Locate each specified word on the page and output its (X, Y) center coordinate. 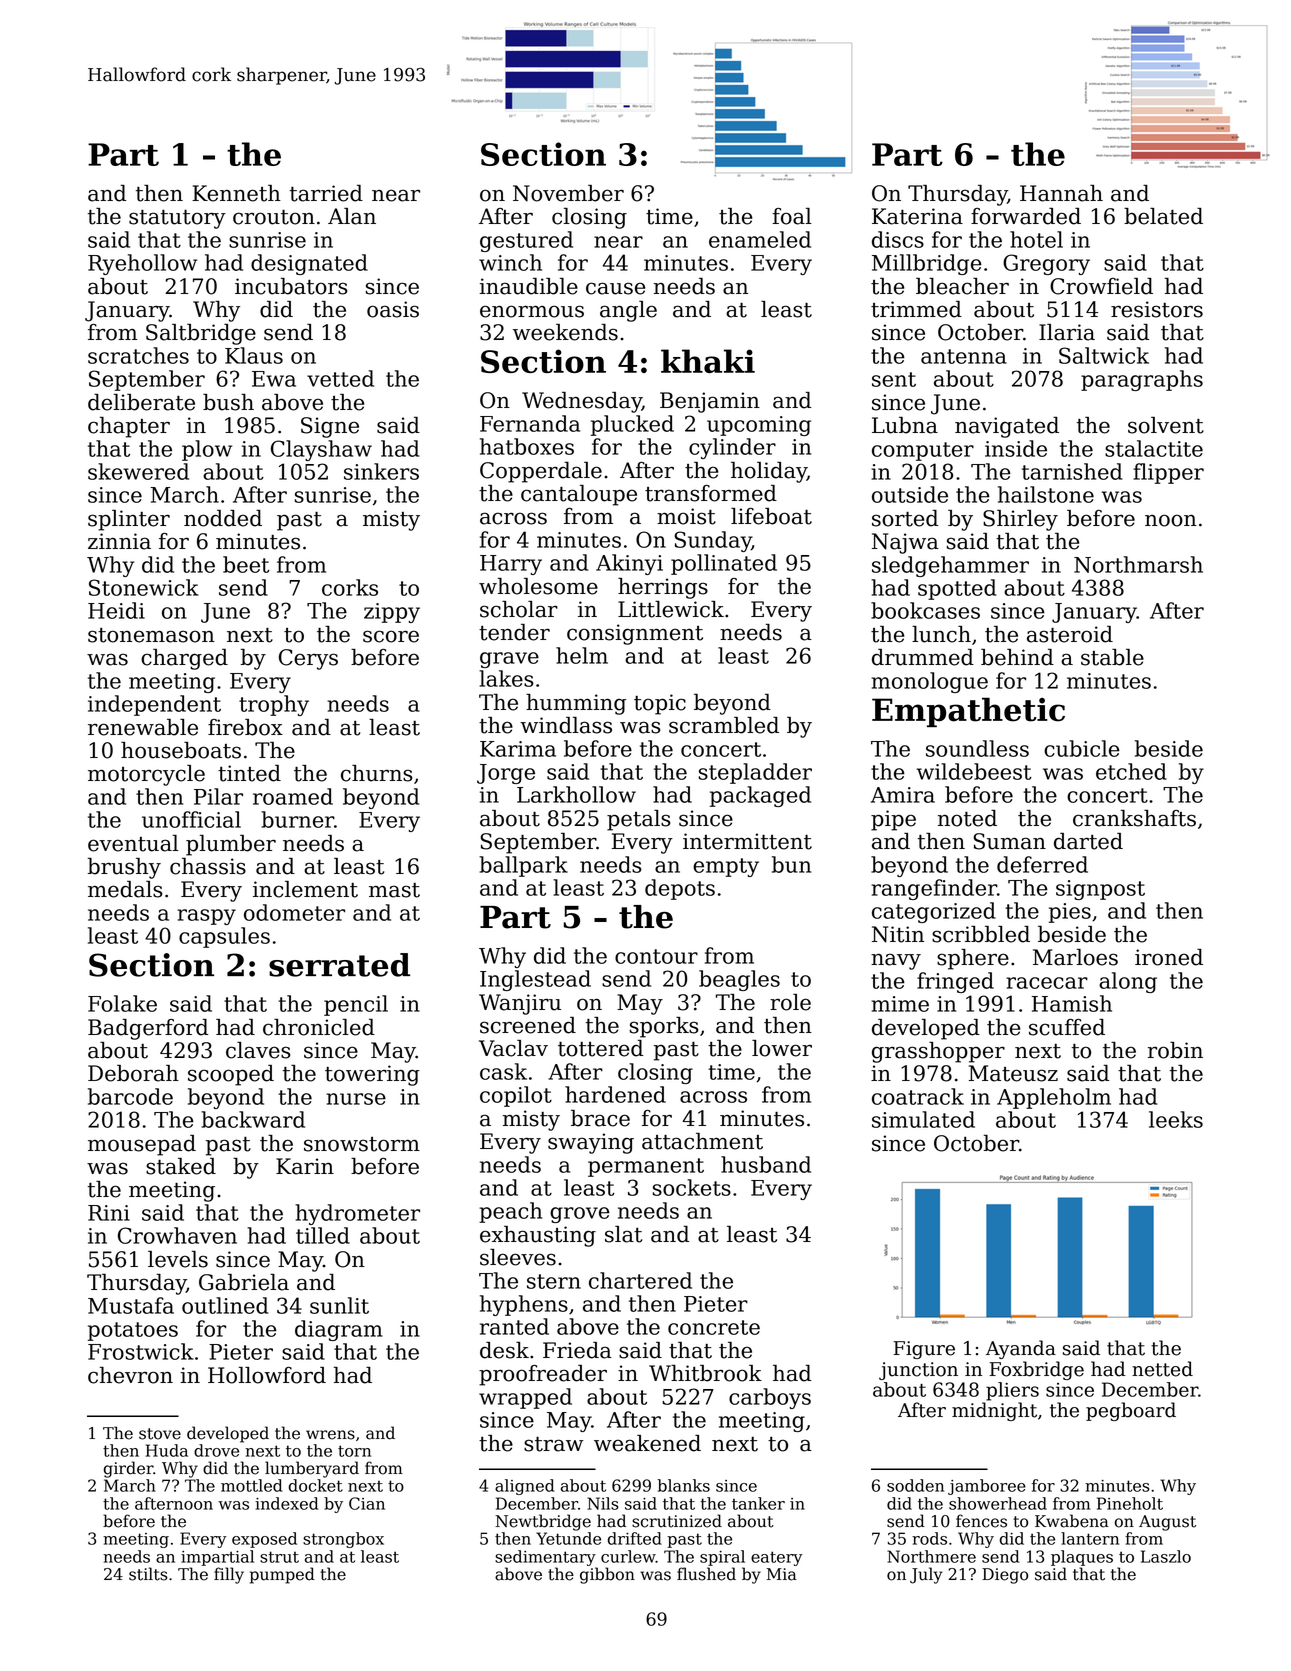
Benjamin (710, 402)
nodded (223, 518)
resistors (1157, 309)
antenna (964, 356)
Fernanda (530, 423)
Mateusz (1013, 1073)
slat (623, 1234)
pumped (282, 1575)
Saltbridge (201, 334)
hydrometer (357, 1214)
